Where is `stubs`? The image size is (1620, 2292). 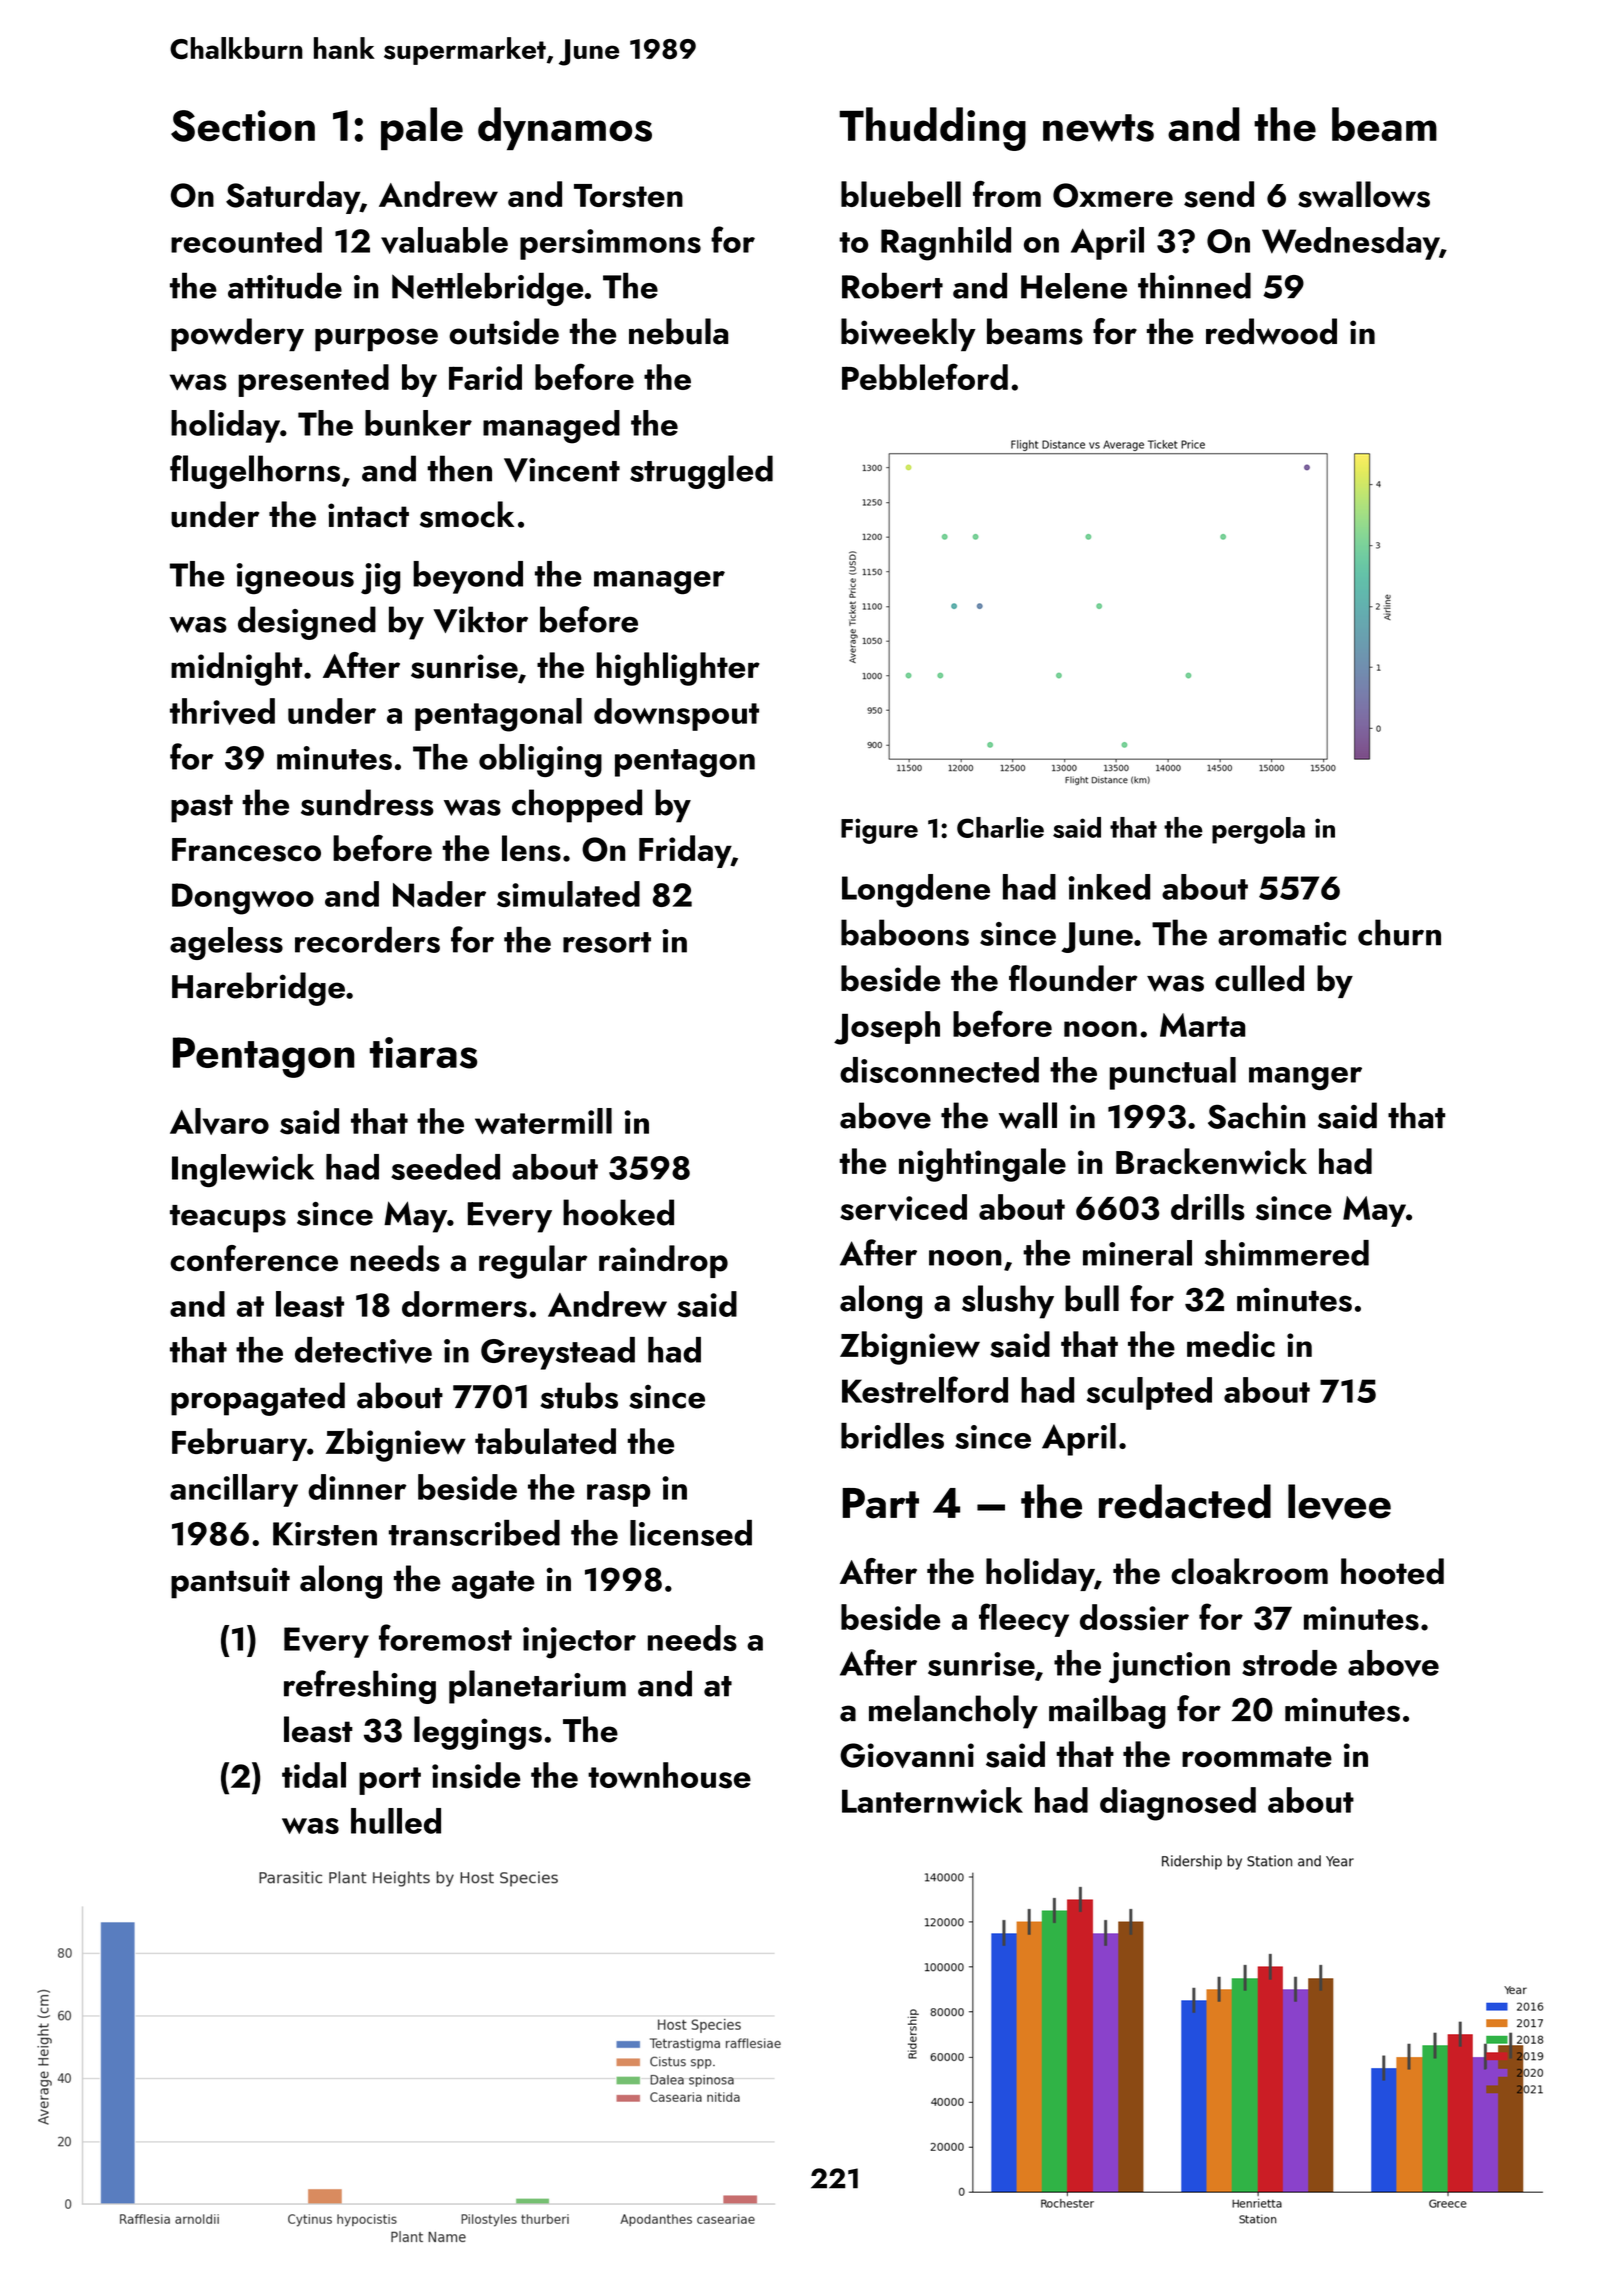
stubs is located at coordinates (579, 1395).
